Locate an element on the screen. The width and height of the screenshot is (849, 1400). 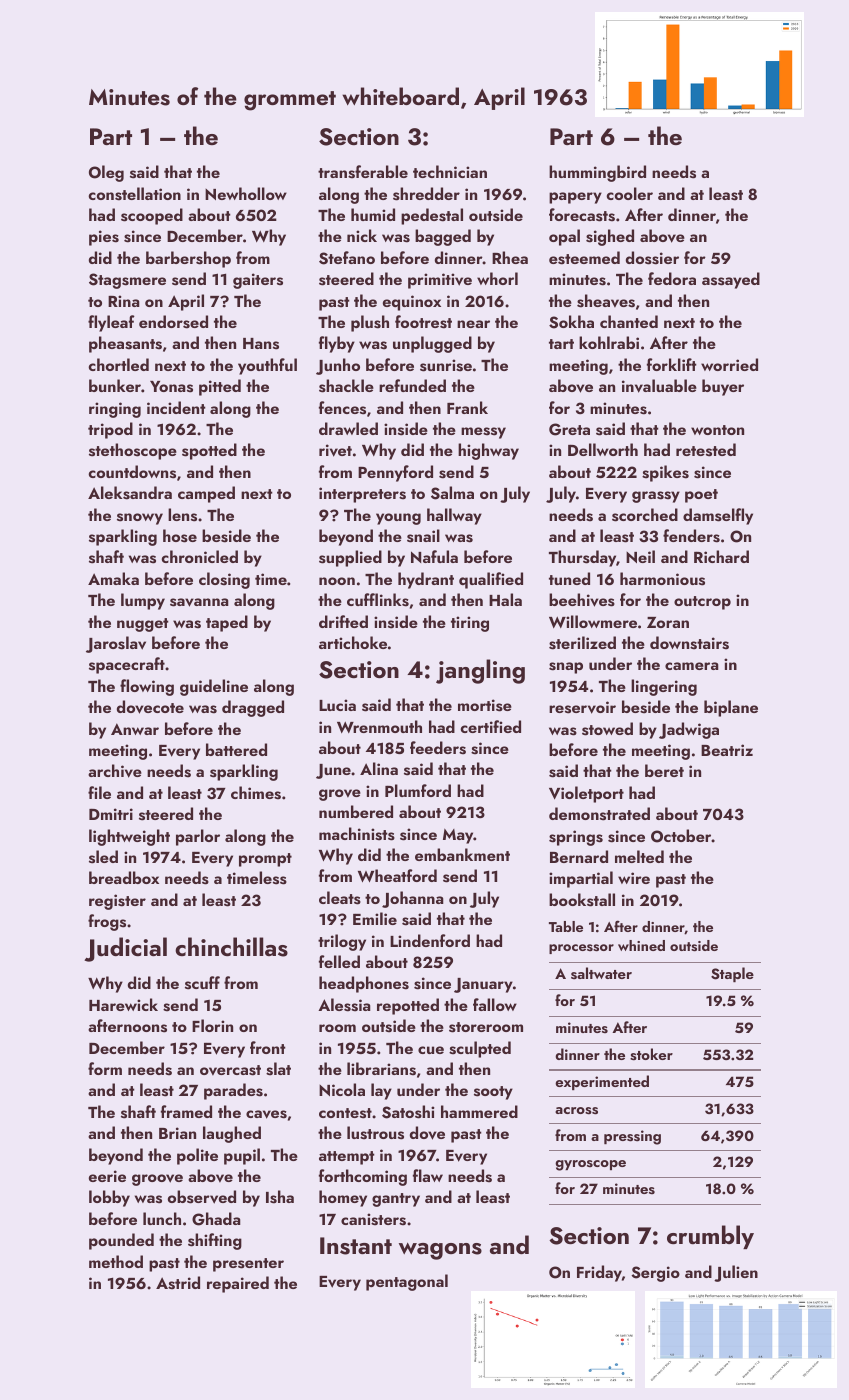
flyleaf is located at coordinates (111, 323).
